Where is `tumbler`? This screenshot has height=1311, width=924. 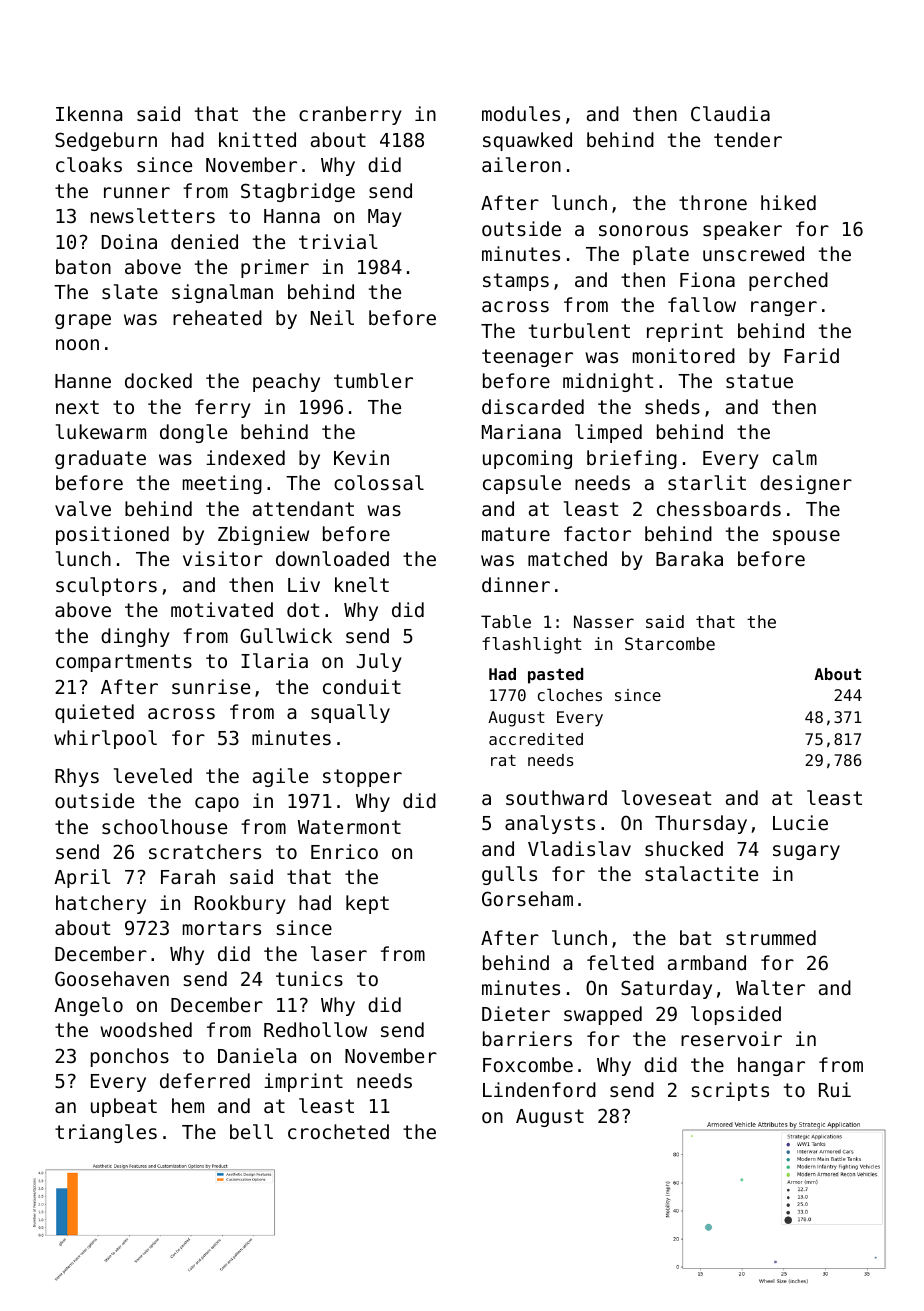 tumbler is located at coordinates (373, 380).
